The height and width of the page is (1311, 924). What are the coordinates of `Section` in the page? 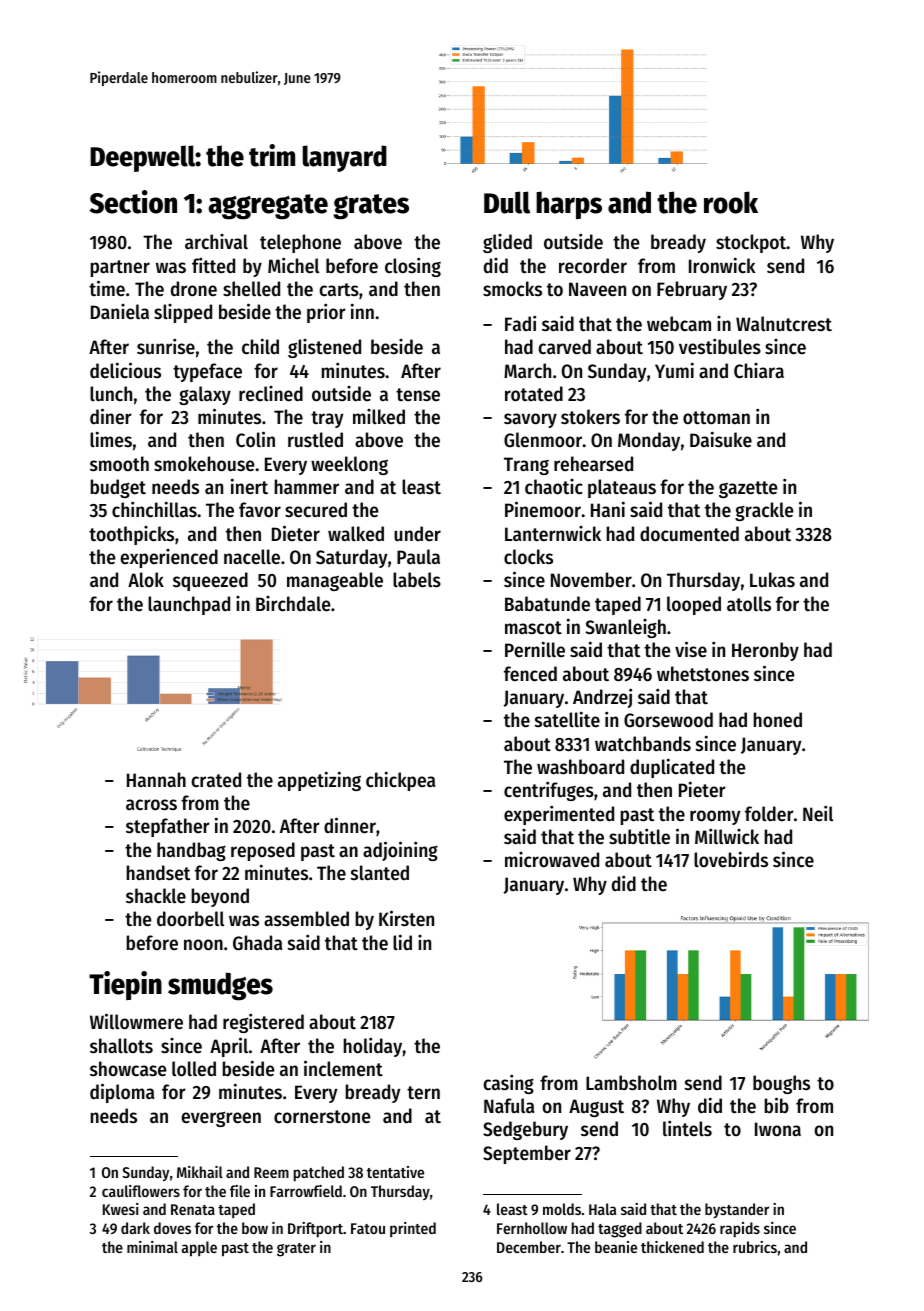 It's located at (133, 202).
